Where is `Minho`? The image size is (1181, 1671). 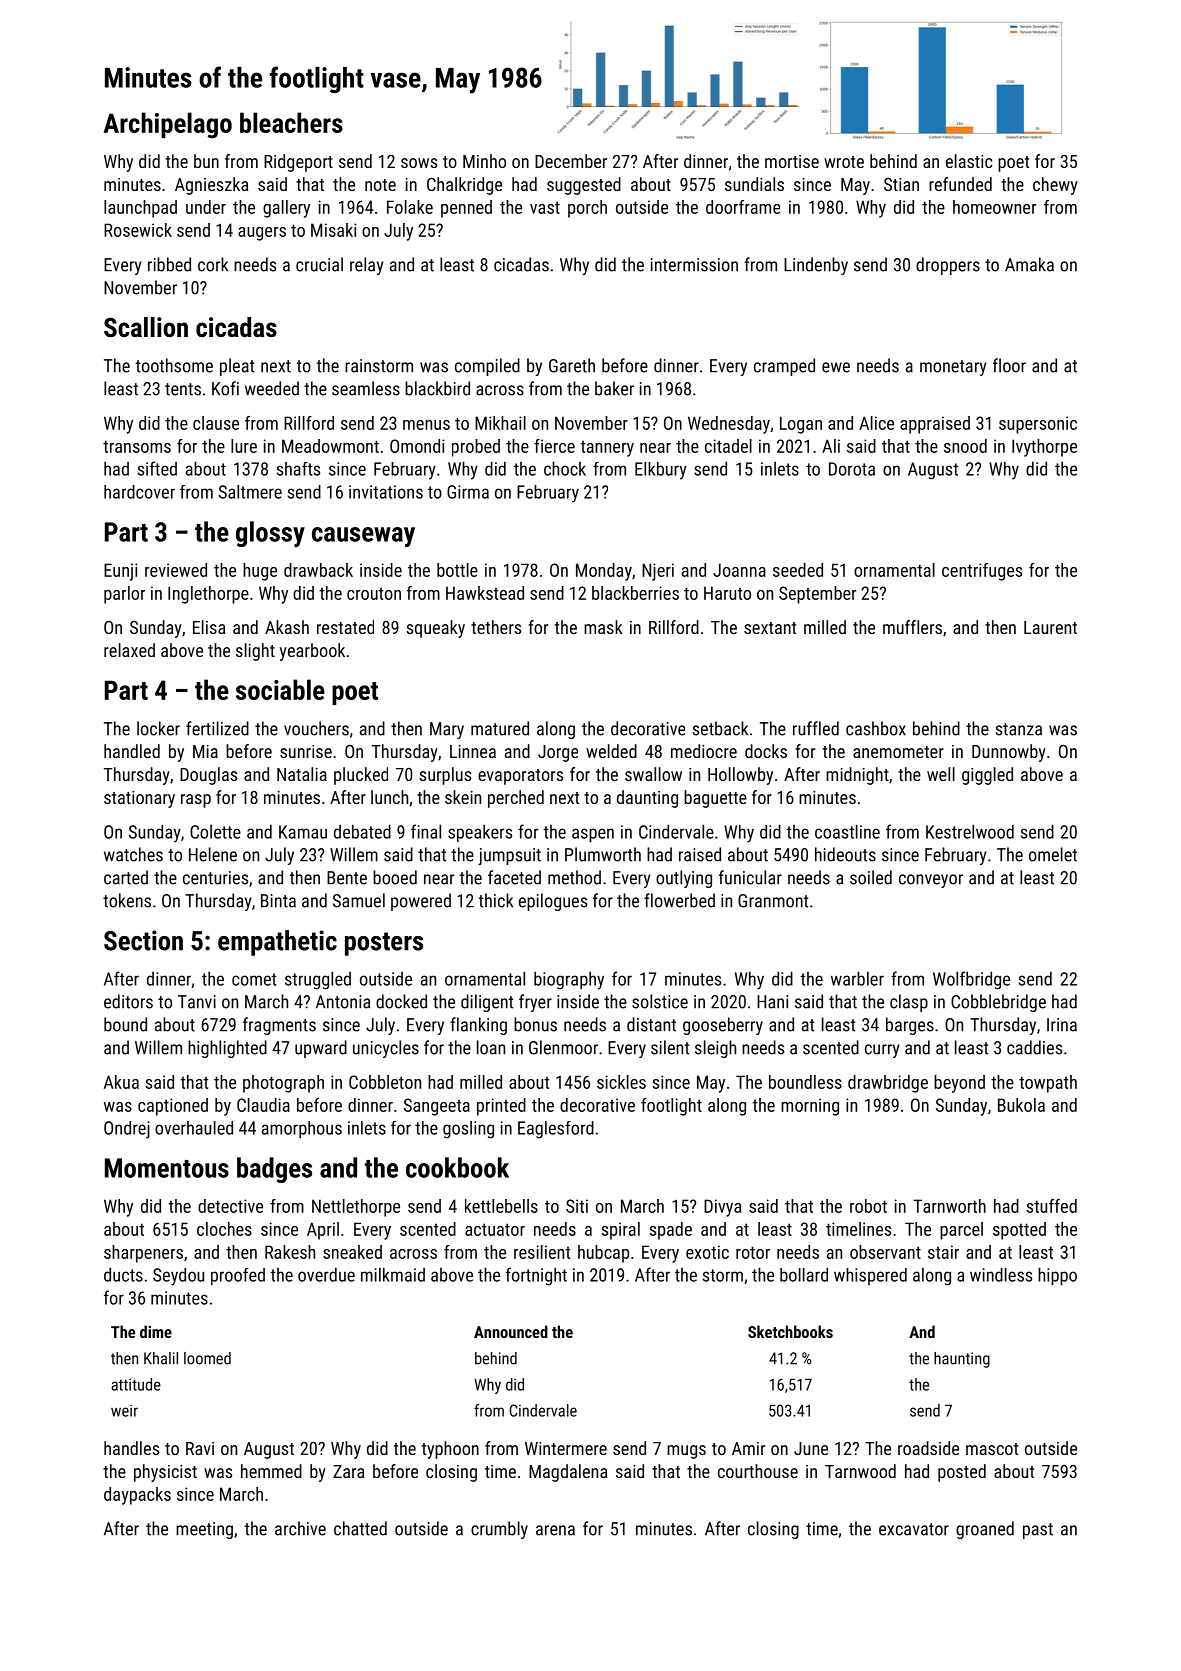
Minho is located at coordinates (484, 161).
